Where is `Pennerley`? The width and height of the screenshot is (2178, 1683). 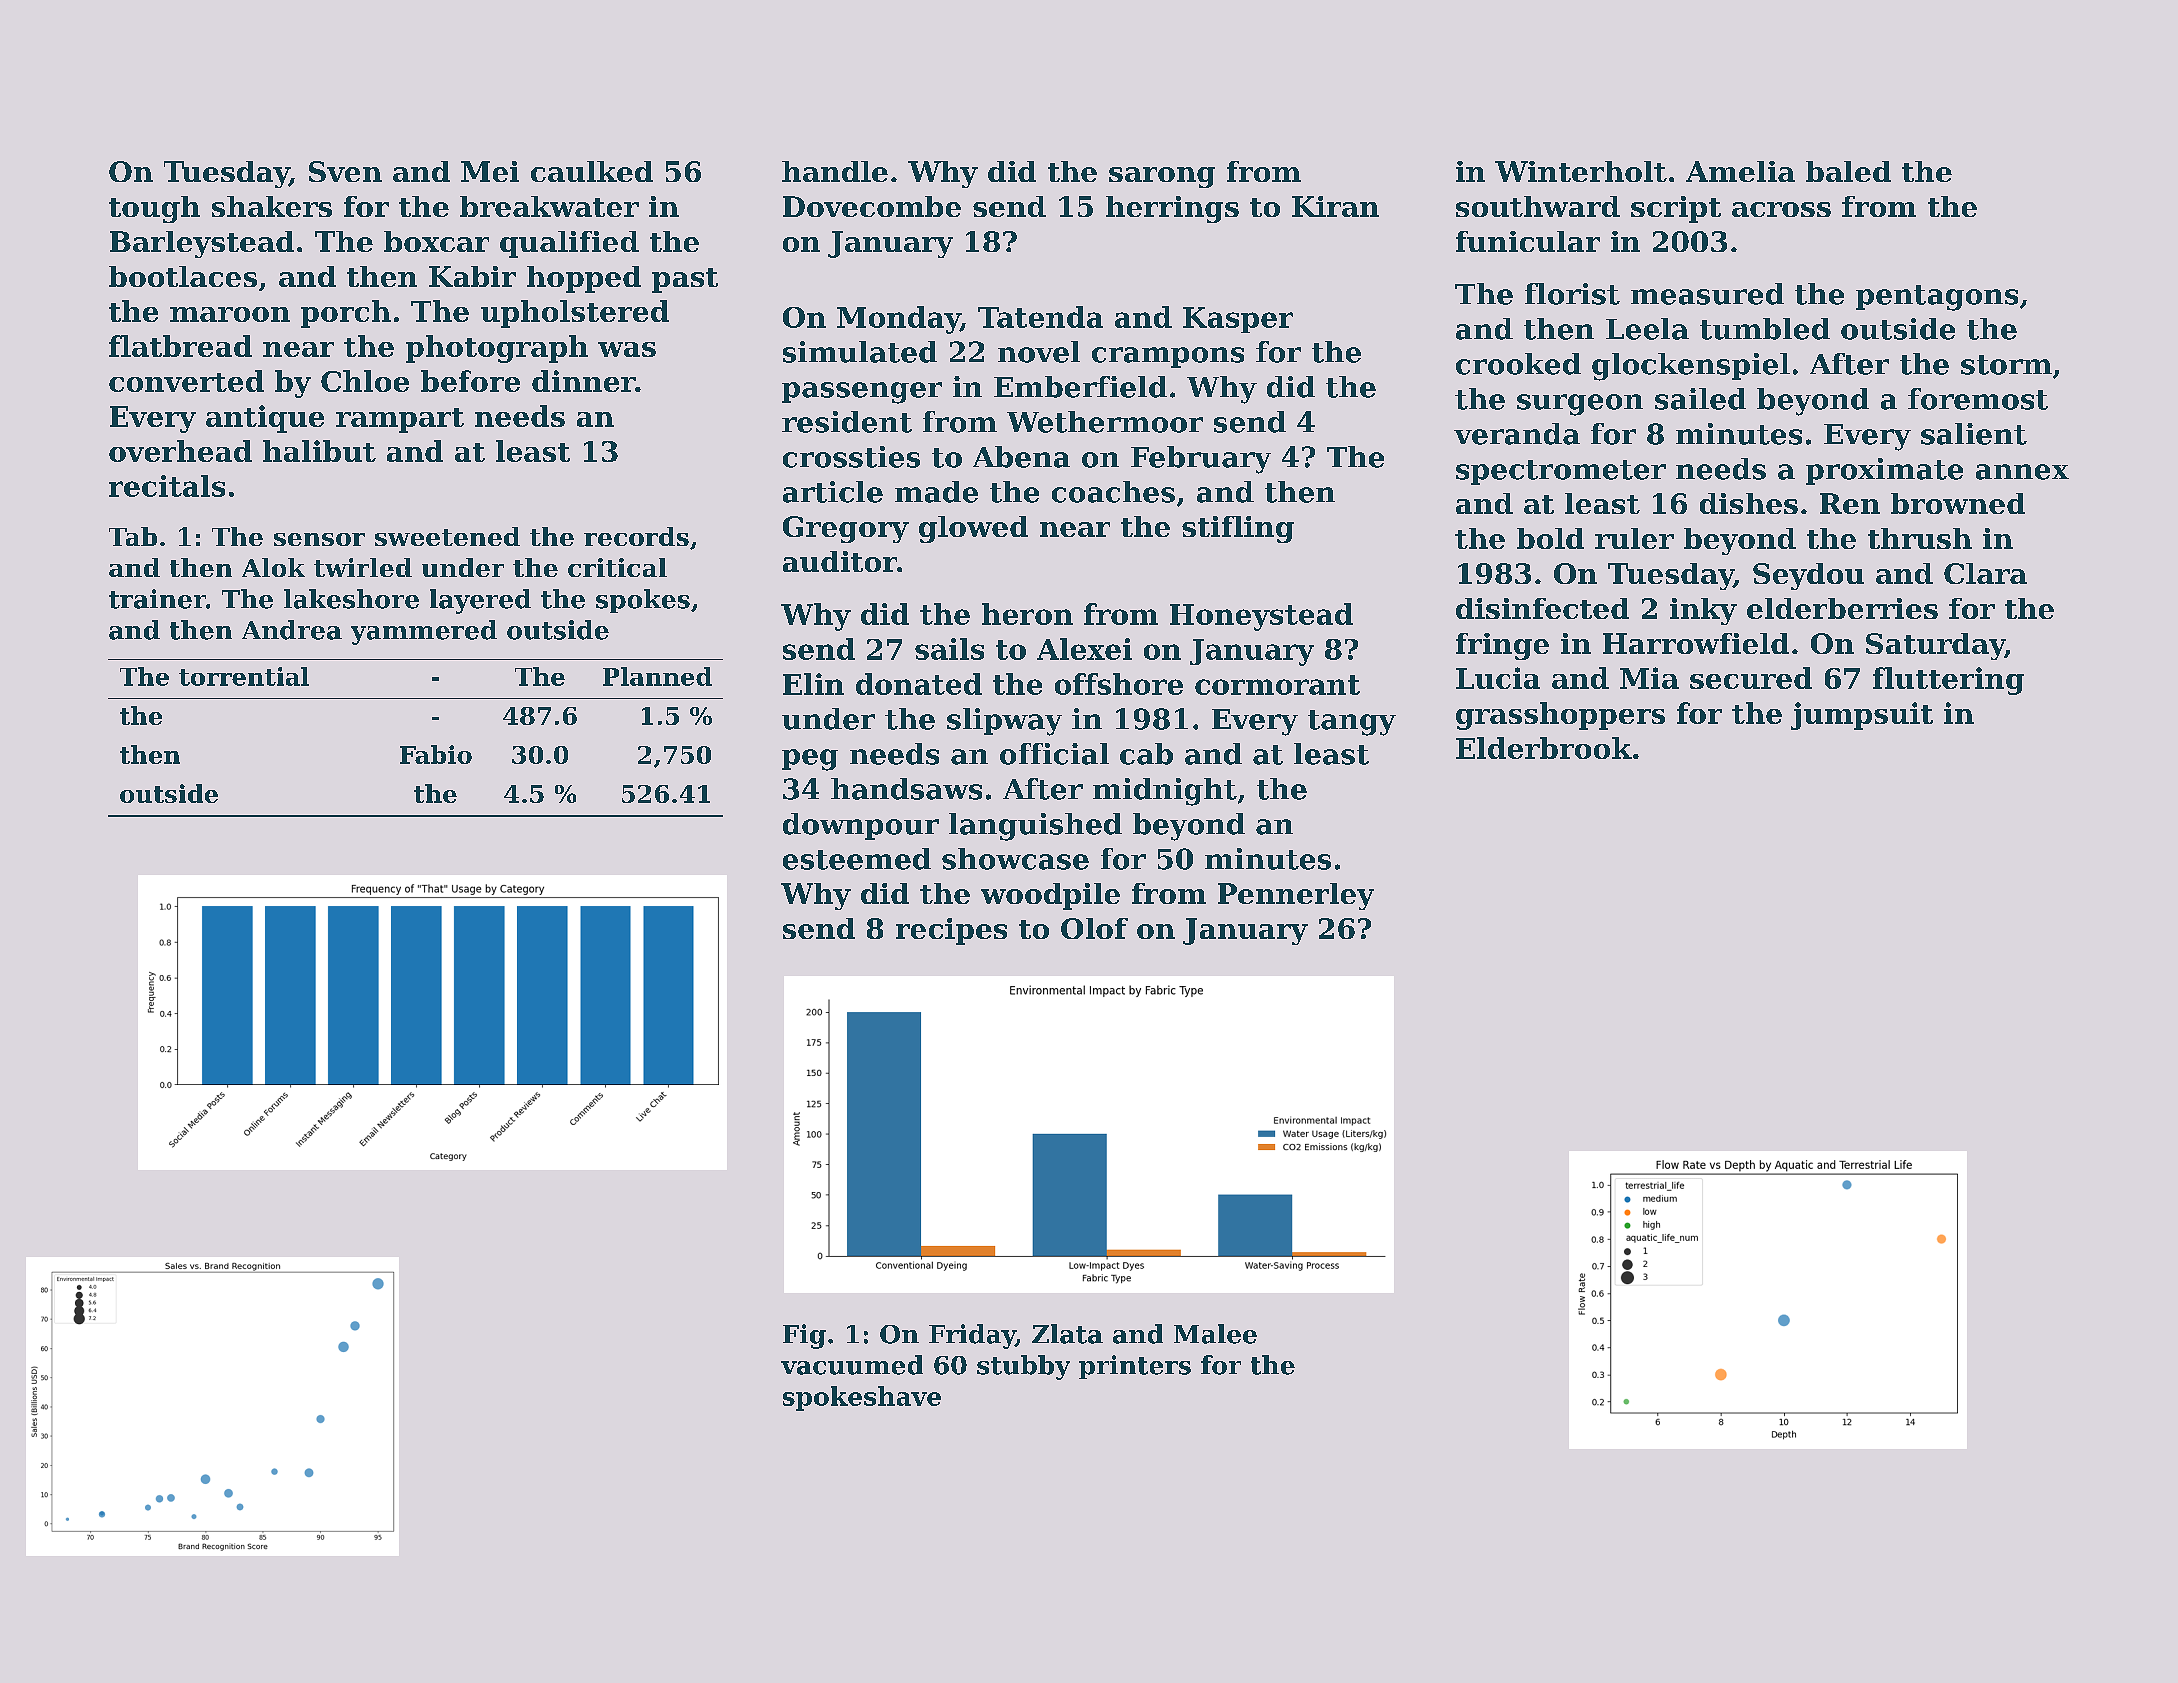 Pennerley is located at coordinates (1296, 896).
